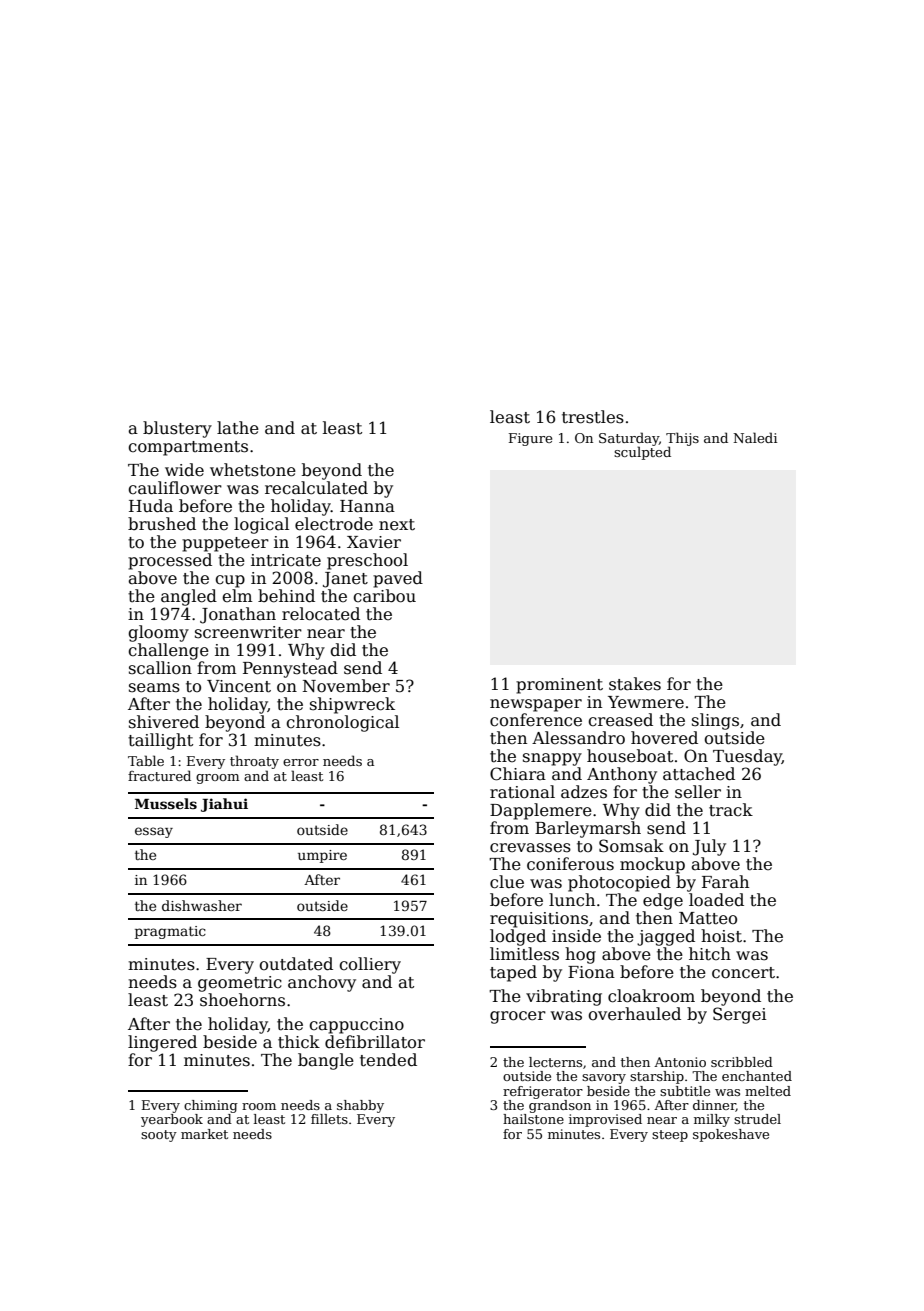 This screenshot has width=924, height=1311. I want to click on Saturday, so click(629, 439).
